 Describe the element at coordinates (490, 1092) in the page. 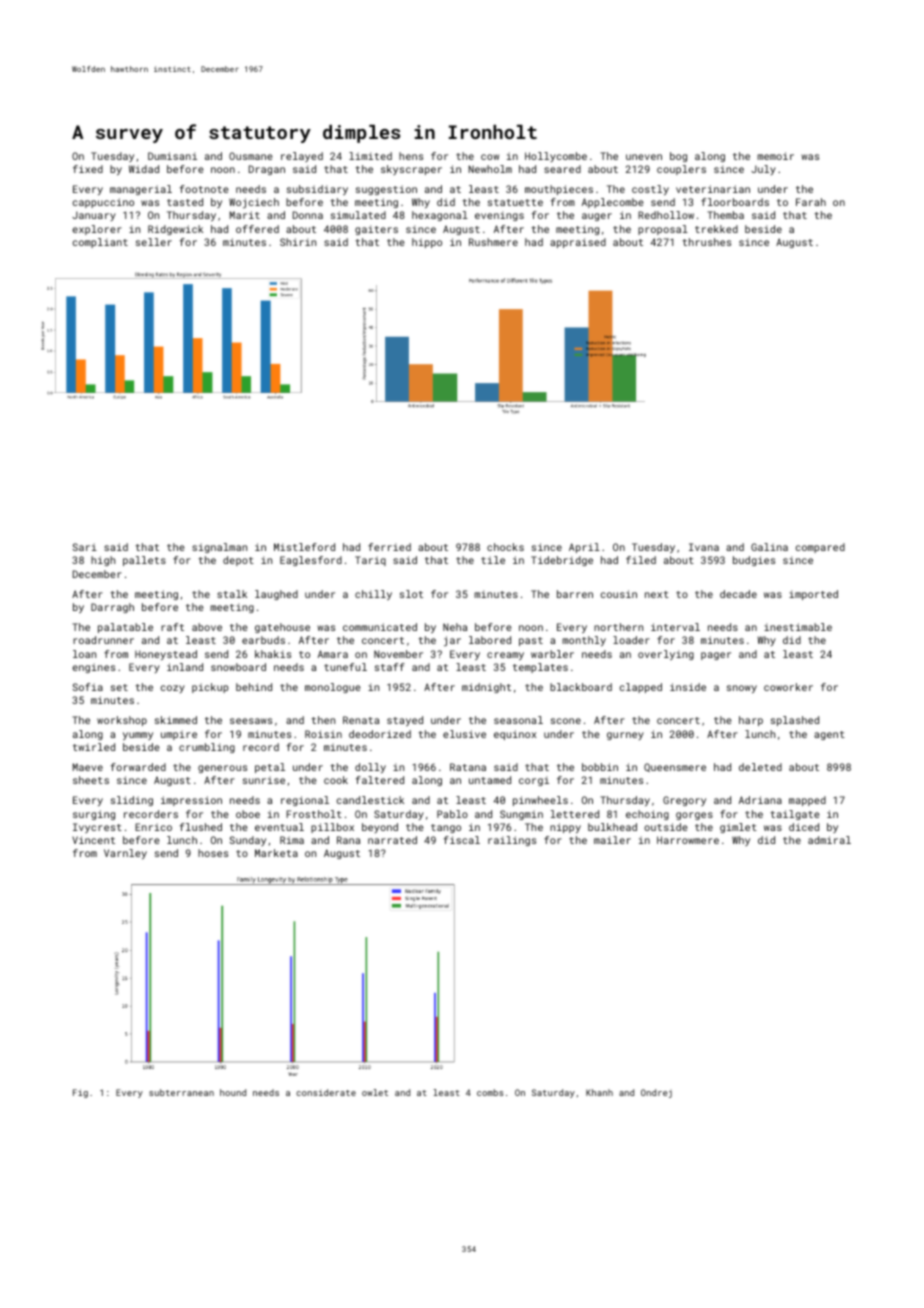

I see `combs` at that location.
